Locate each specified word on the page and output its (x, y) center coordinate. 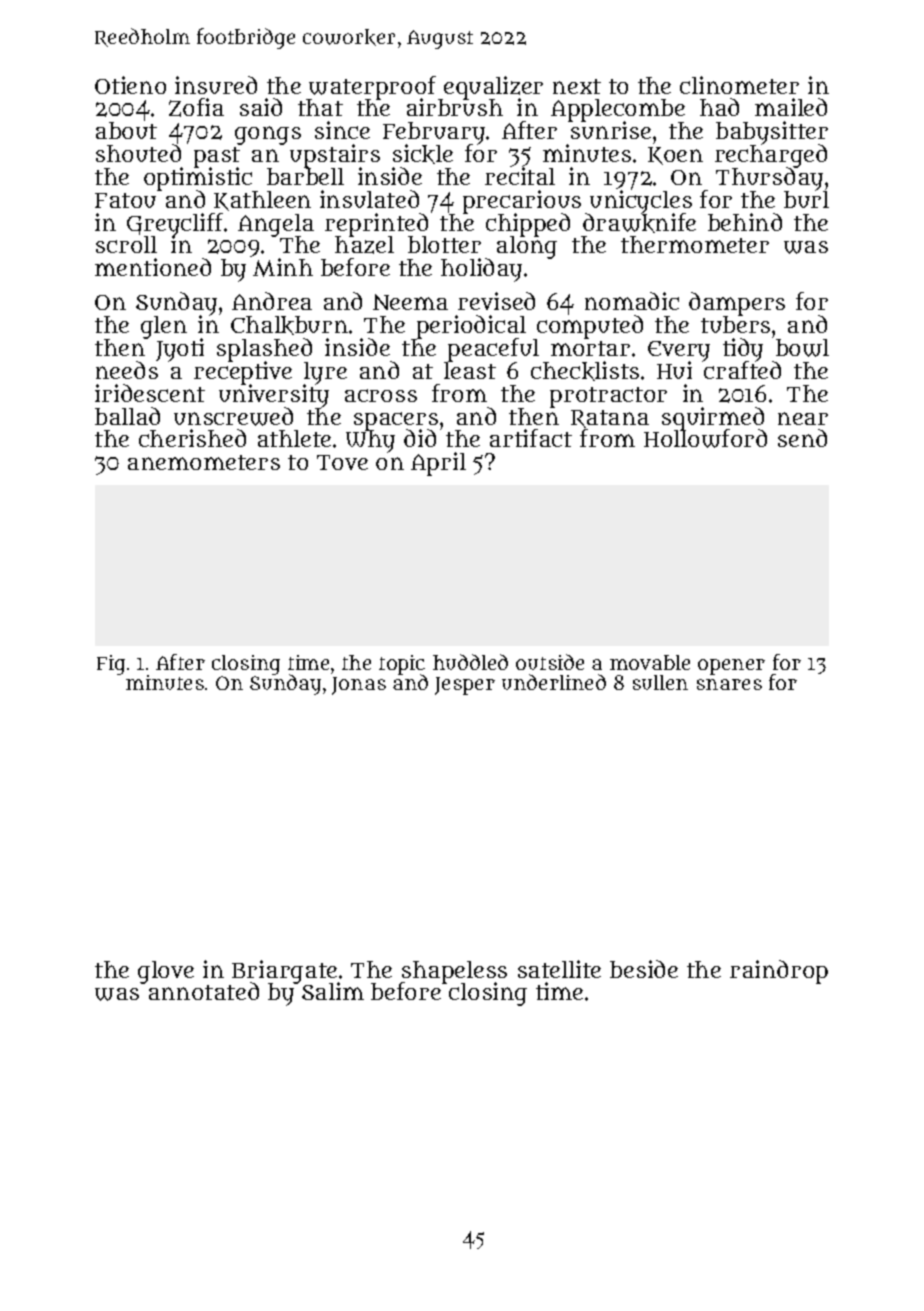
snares (729, 684)
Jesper (465, 686)
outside (550, 662)
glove (166, 972)
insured (216, 85)
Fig (111, 665)
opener (731, 667)
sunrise (611, 130)
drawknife (639, 223)
